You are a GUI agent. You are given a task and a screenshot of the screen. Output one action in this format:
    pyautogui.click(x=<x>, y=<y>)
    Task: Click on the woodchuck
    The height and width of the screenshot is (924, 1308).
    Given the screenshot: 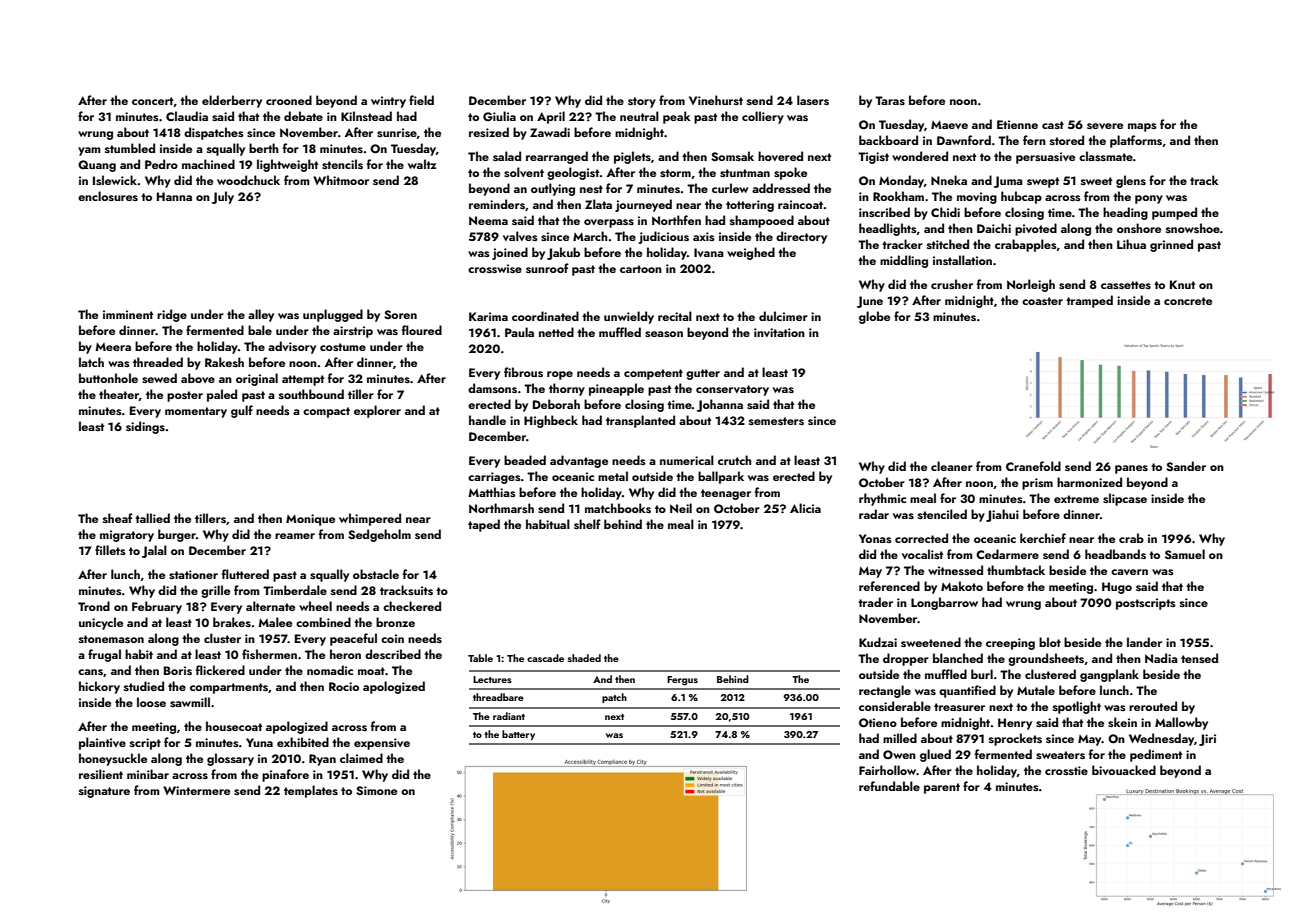 What is the action you would take?
    pyautogui.click(x=248, y=180)
